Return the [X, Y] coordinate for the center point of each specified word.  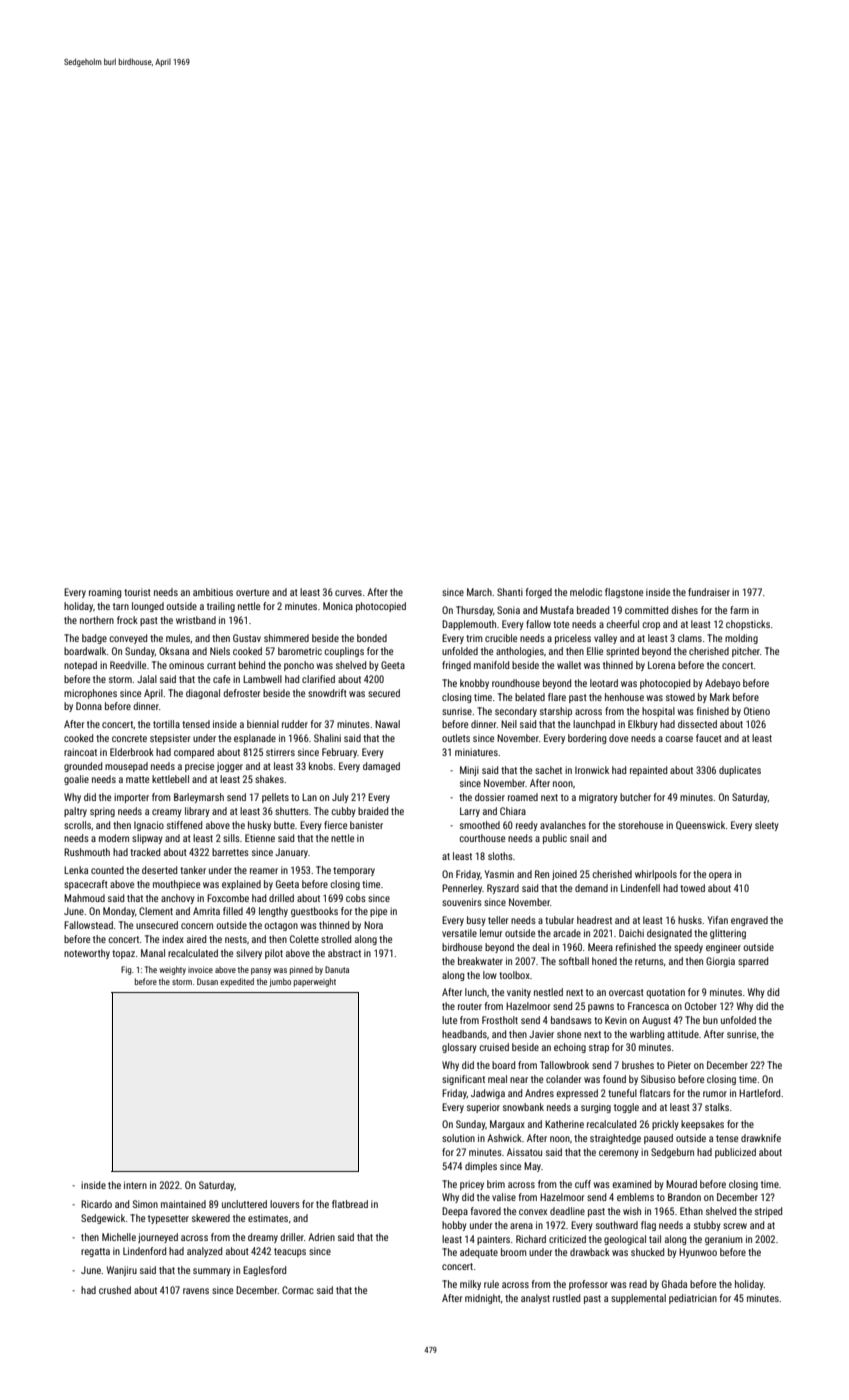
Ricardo [96, 1204]
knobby [474, 684]
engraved [749, 921]
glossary [459, 1048]
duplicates [740, 771]
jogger [230, 767]
